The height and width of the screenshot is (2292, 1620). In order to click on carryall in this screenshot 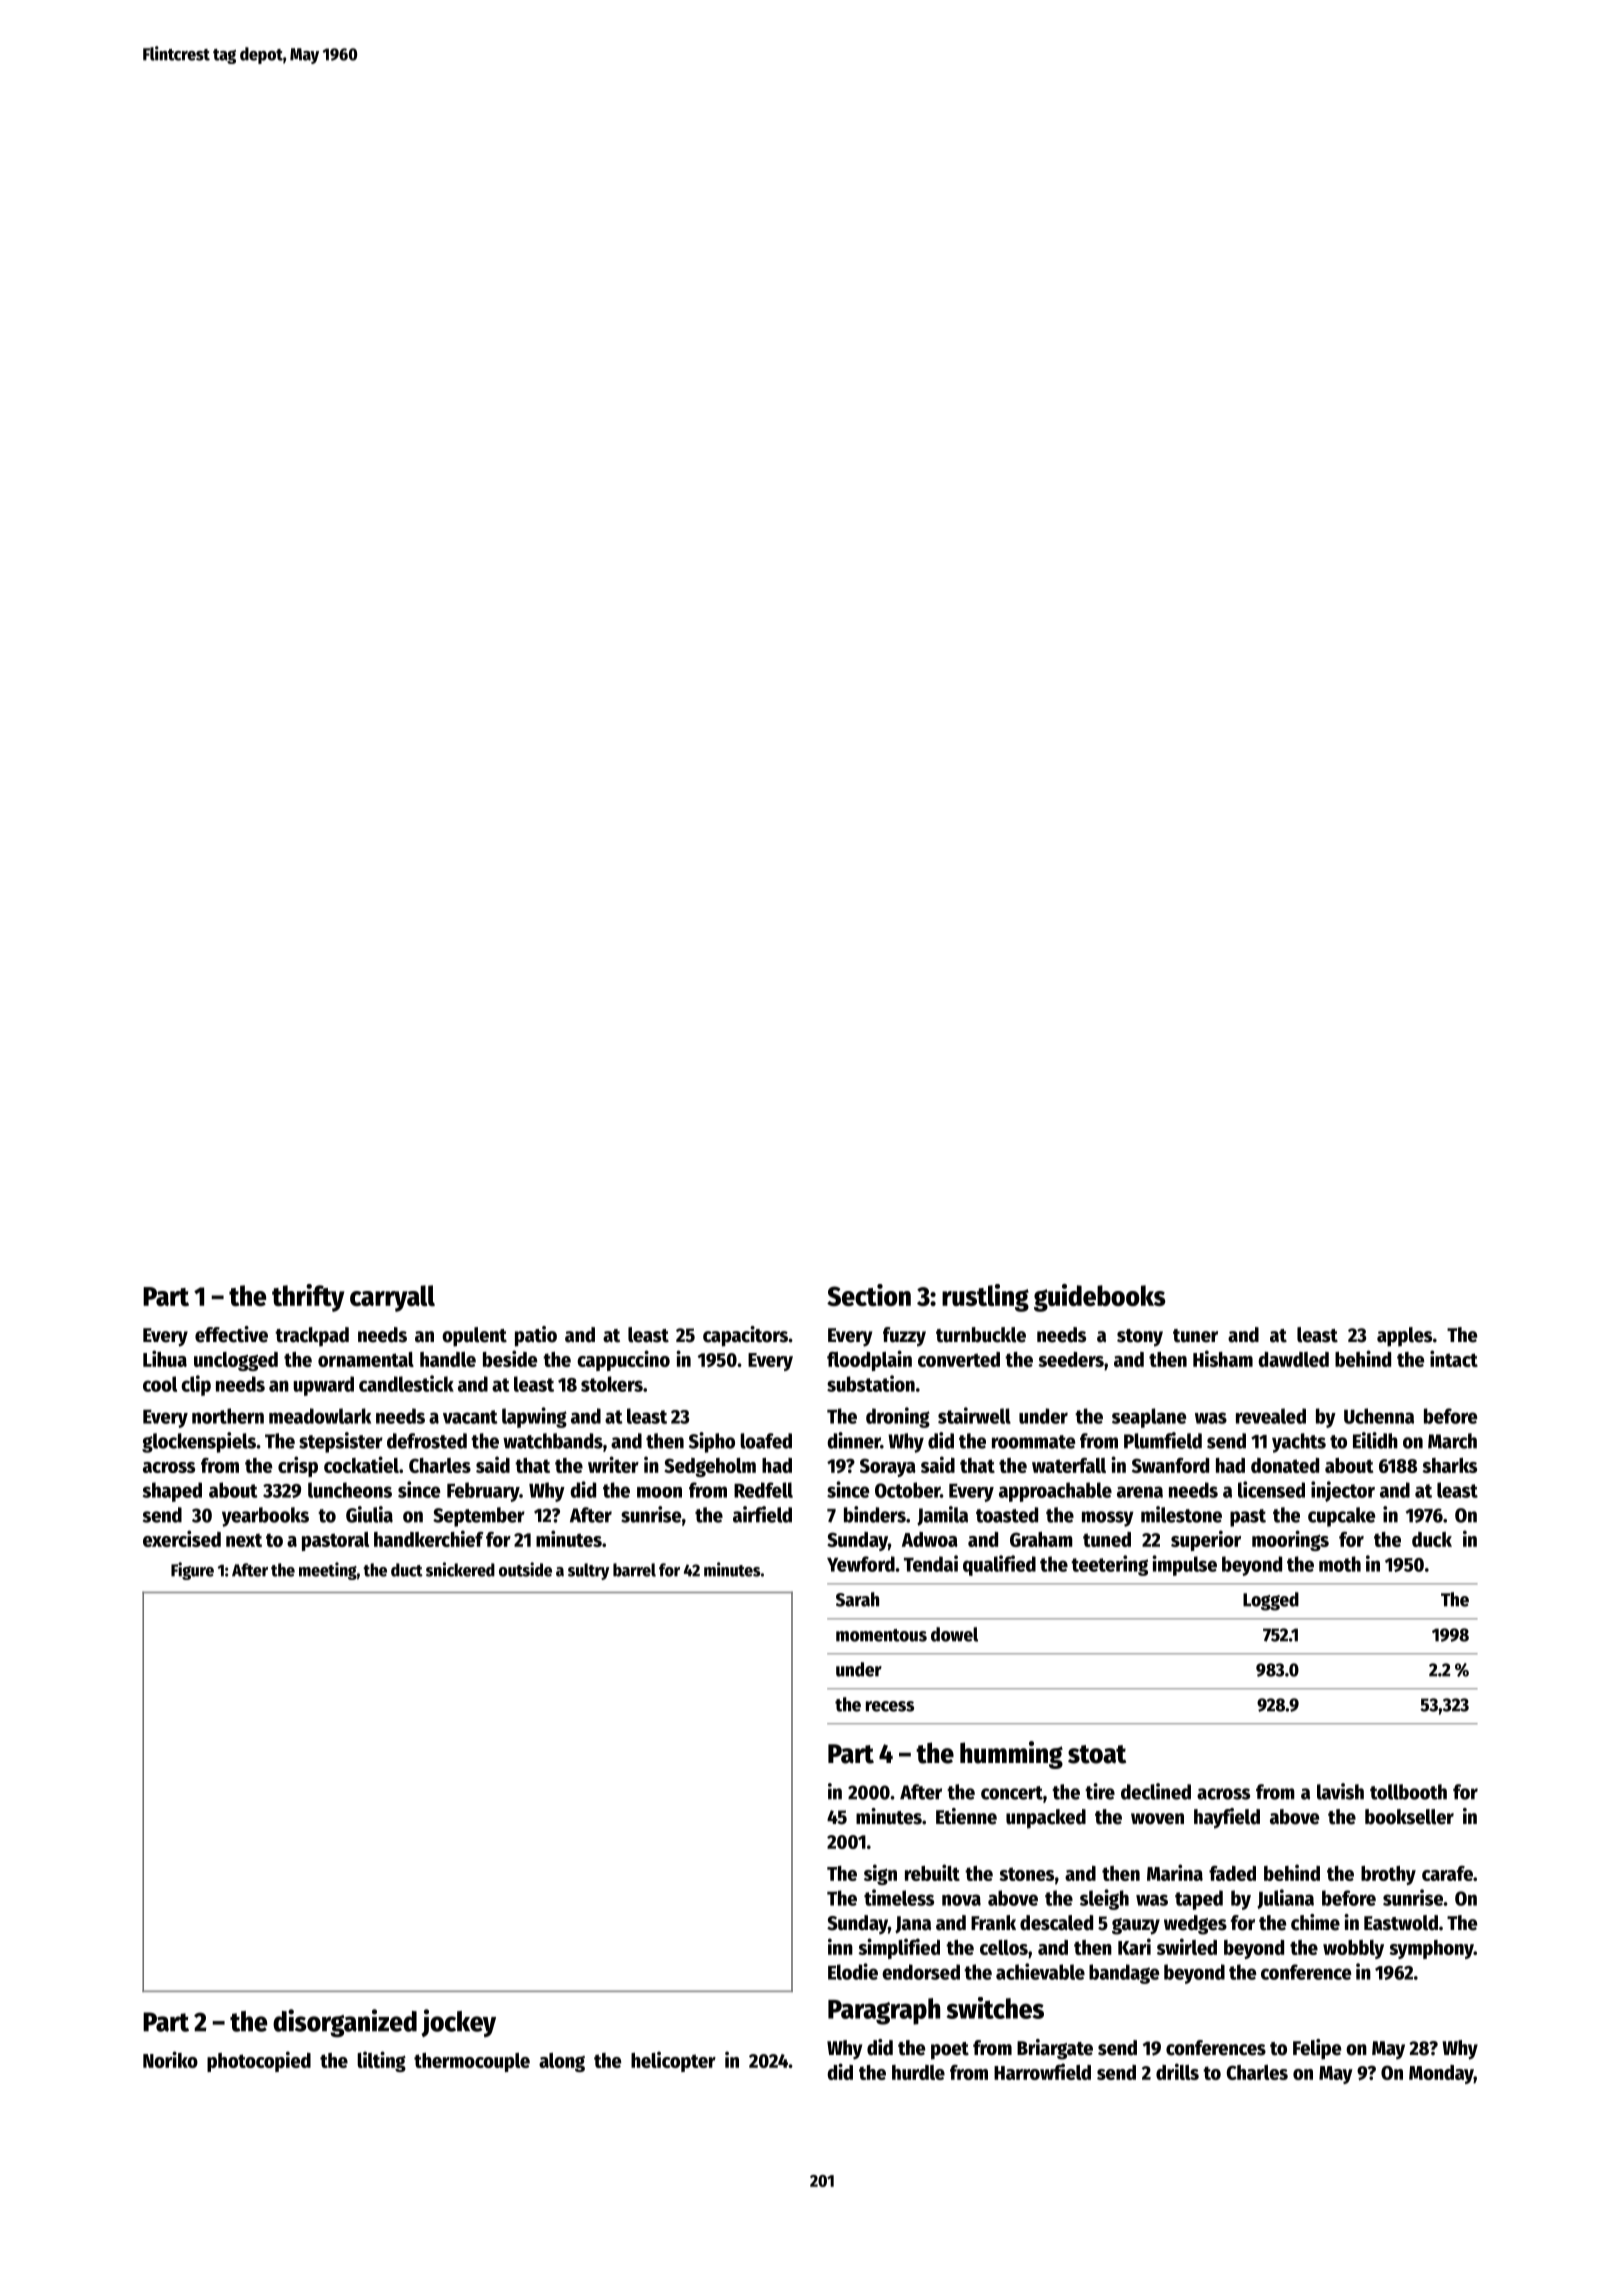, I will do `click(392, 1298)`.
